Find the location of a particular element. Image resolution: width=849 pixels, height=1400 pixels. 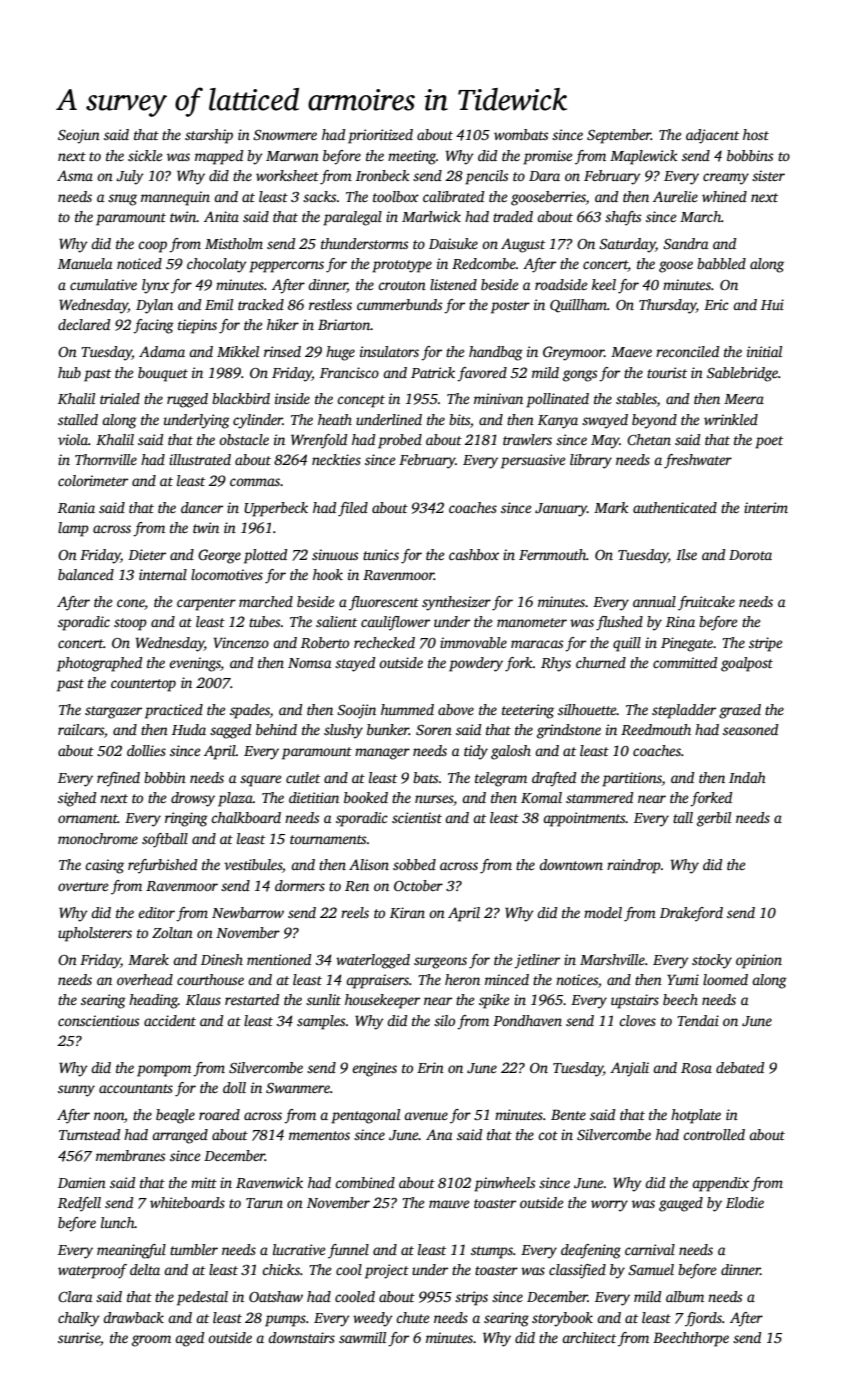

Redcombe is located at coordinates (484, 263).
